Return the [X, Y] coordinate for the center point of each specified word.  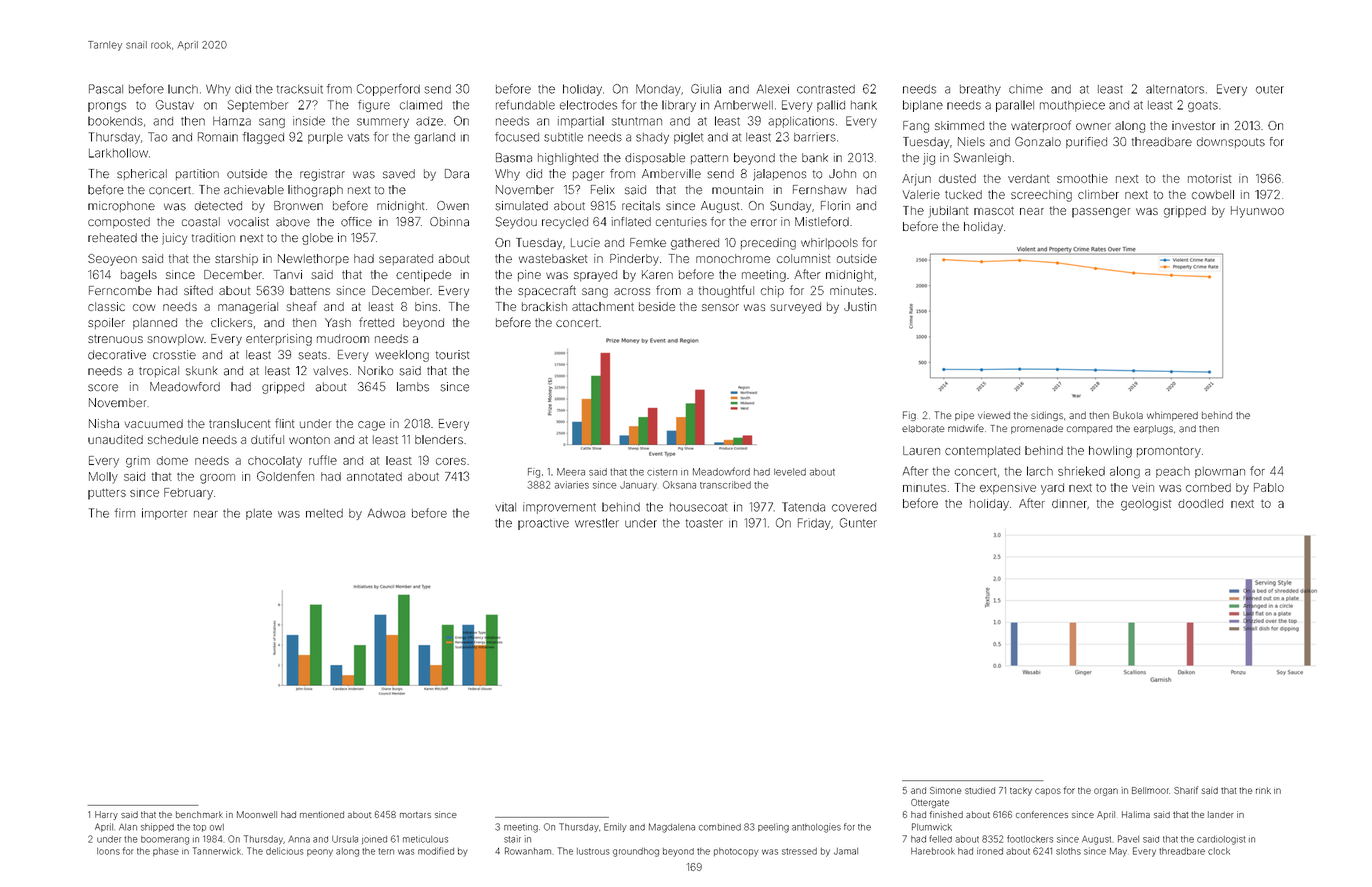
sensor [720, 307]
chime [1026, 89]
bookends [115, 121]
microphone [121, 206]
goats [1203, 106]
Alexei [772, 89]
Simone [945, 790]
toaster [704, 523]
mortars [415, 815]
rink [1263, 790]
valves [330, 371]
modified [436, 851]
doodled [1200, 503]
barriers [815, 137]
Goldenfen [285, 476]
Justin [860, 306]
